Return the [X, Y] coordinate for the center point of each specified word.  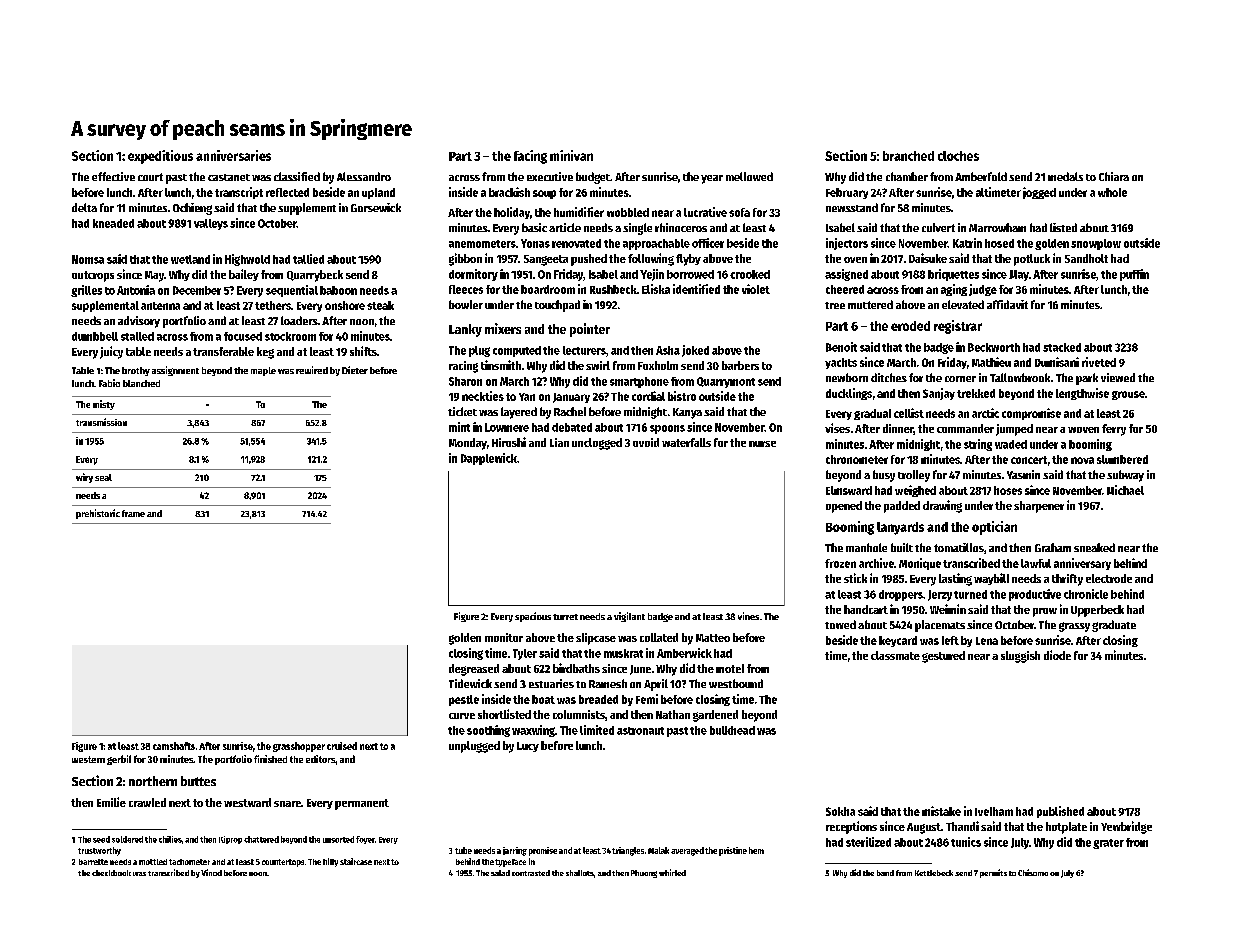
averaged [687, 851]
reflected [287, 192]
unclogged [597, 444]
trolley [914, 476]
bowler [466, 304]
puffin [1134, 275]
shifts [363, 351]
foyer [365, 840]
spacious [533, 617]
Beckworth [994, 347]
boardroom [548, 289]
